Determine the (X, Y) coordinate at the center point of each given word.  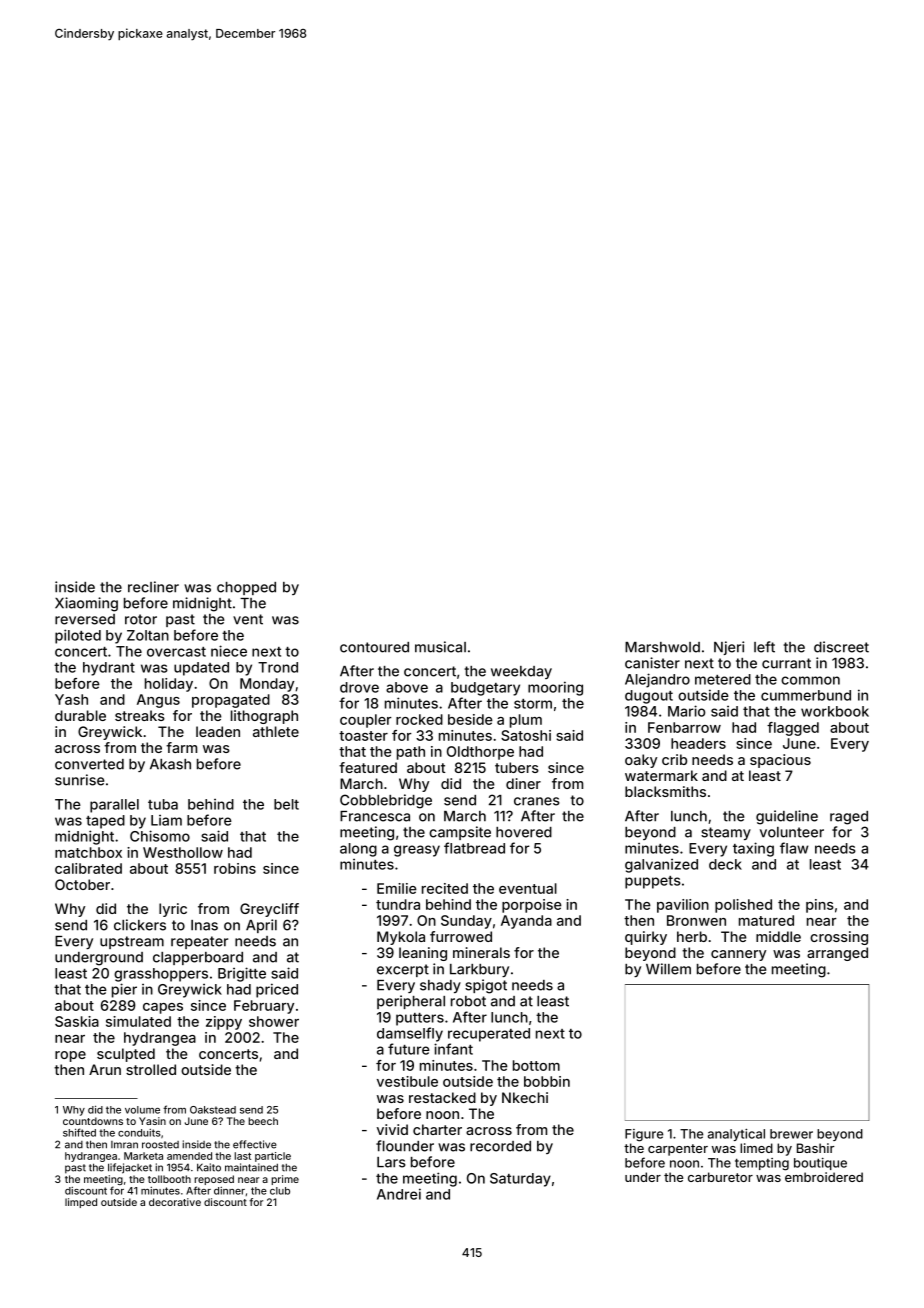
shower (274, 1021)
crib (674, 759)
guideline (787, 817)
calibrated (88, 868)
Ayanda (526, 922)
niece (229, 651)
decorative (175, 1202)
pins (820, 906)
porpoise (532, 906)
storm (533, 704)
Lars (391, 1162)
